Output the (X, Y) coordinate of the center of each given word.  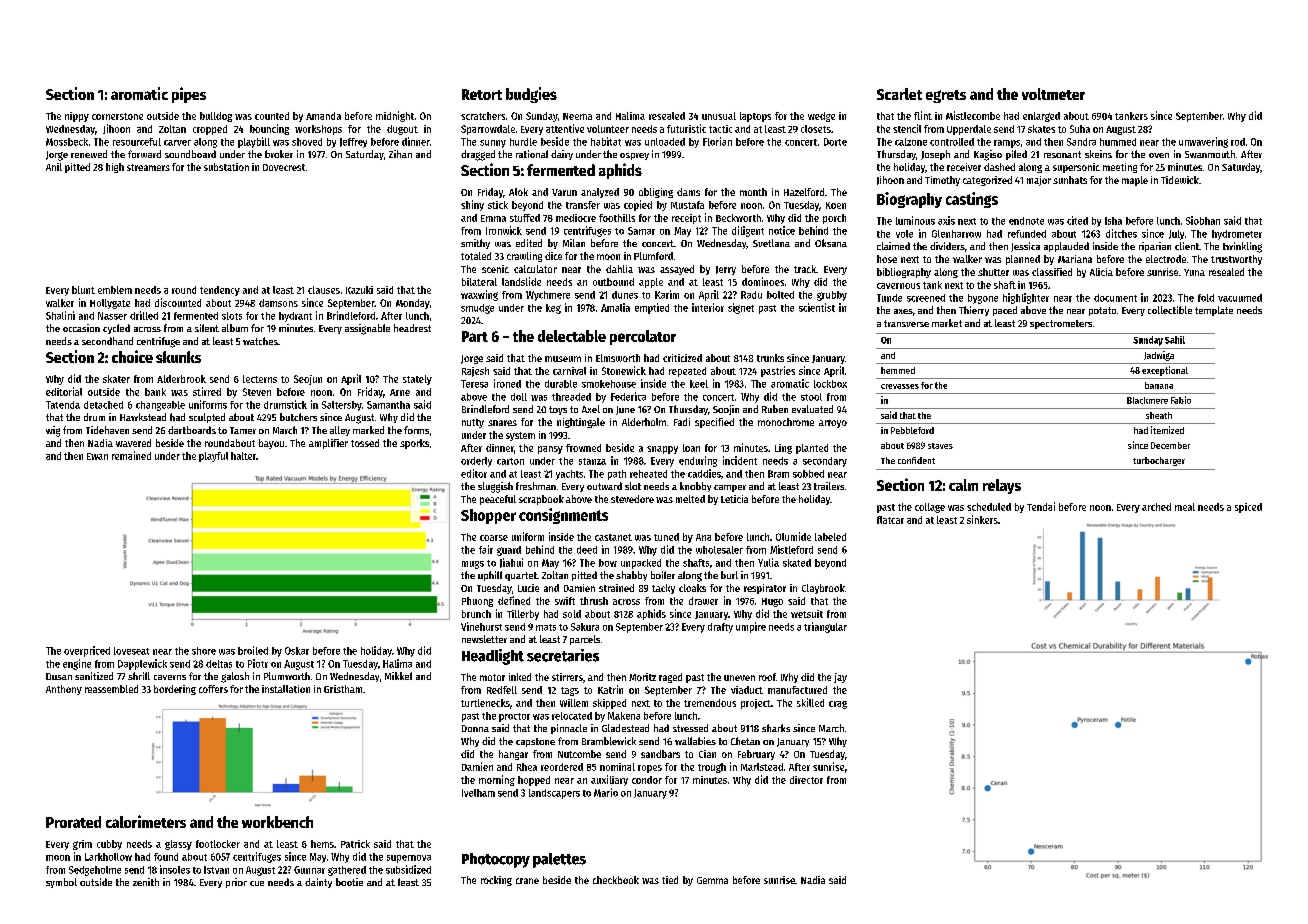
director (806, 780)
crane (527, 881)
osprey (634, 156)
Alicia (1101, 272)
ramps (1007, 144)
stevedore (632, 499)
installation (286, 689)
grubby (832, 296)
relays (1002, 486)
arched (1156, 507)
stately (417, 380)
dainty (318, 883)
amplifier (328, 444)
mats (546, 627)
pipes (189, 95)
